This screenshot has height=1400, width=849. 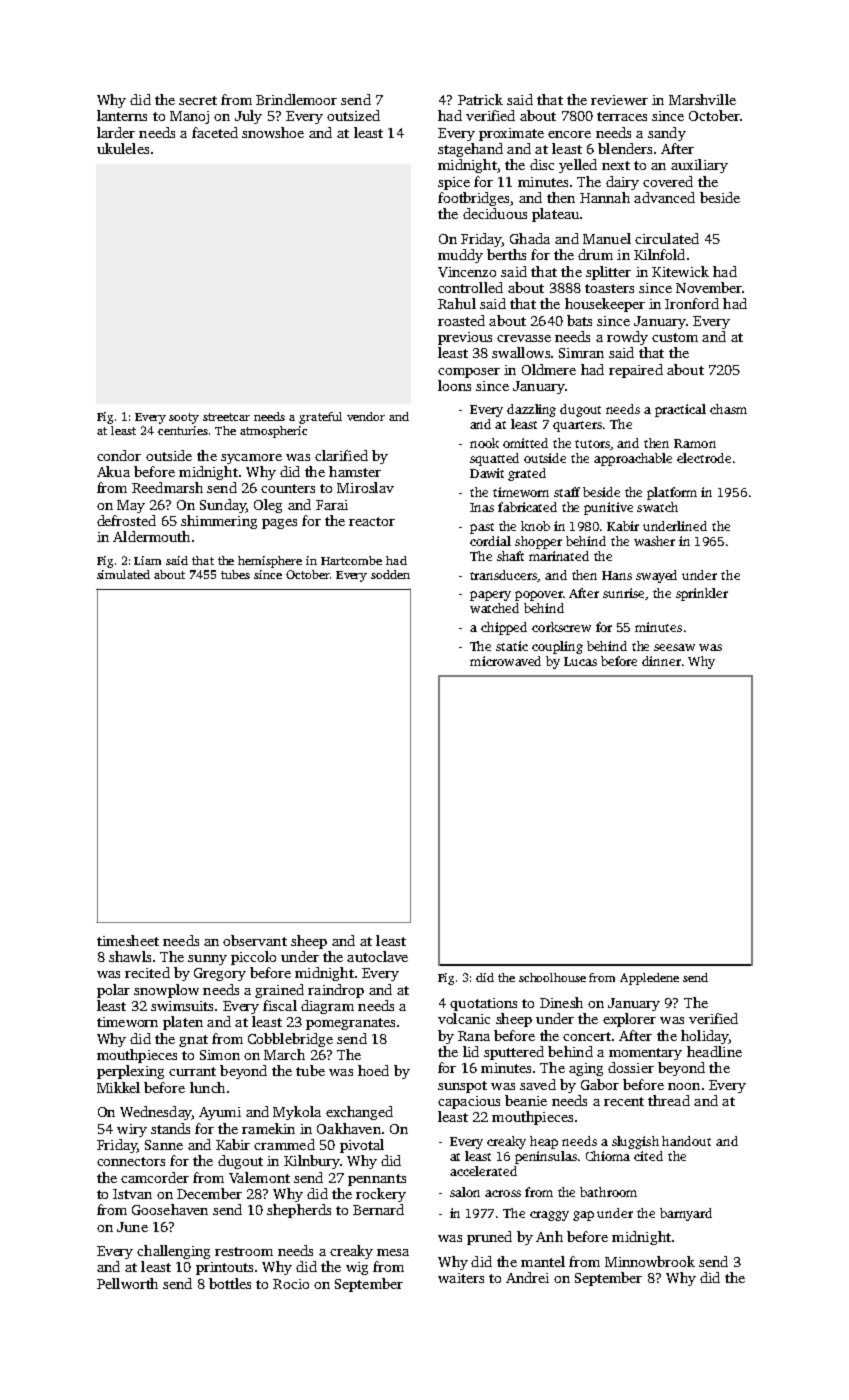 What do you see at coordinates (123, 148) in the screenshot?
I see `ukuleles` at bounding box center [123, 148].
